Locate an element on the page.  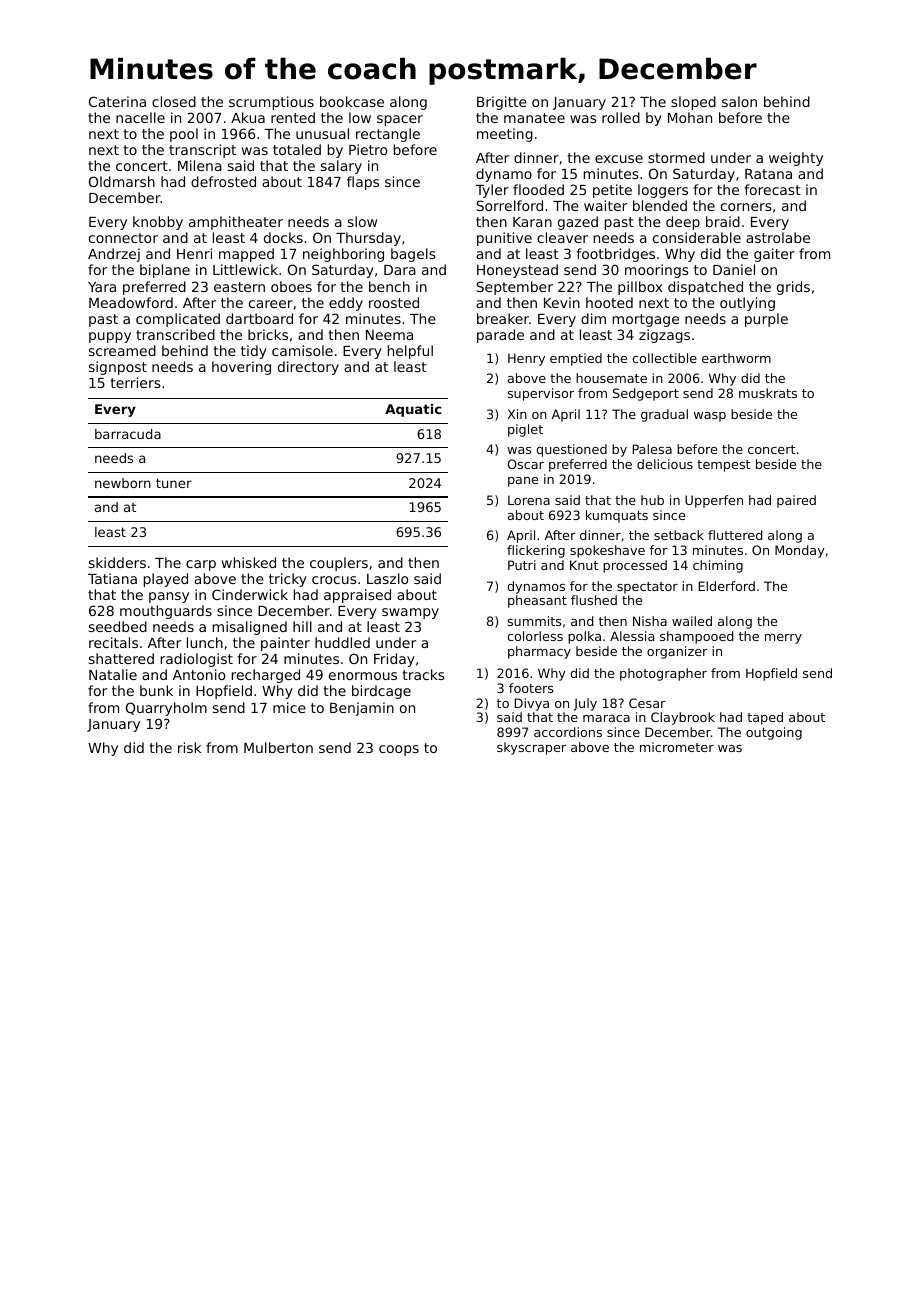
risk is located at coordinates (189, 747).
